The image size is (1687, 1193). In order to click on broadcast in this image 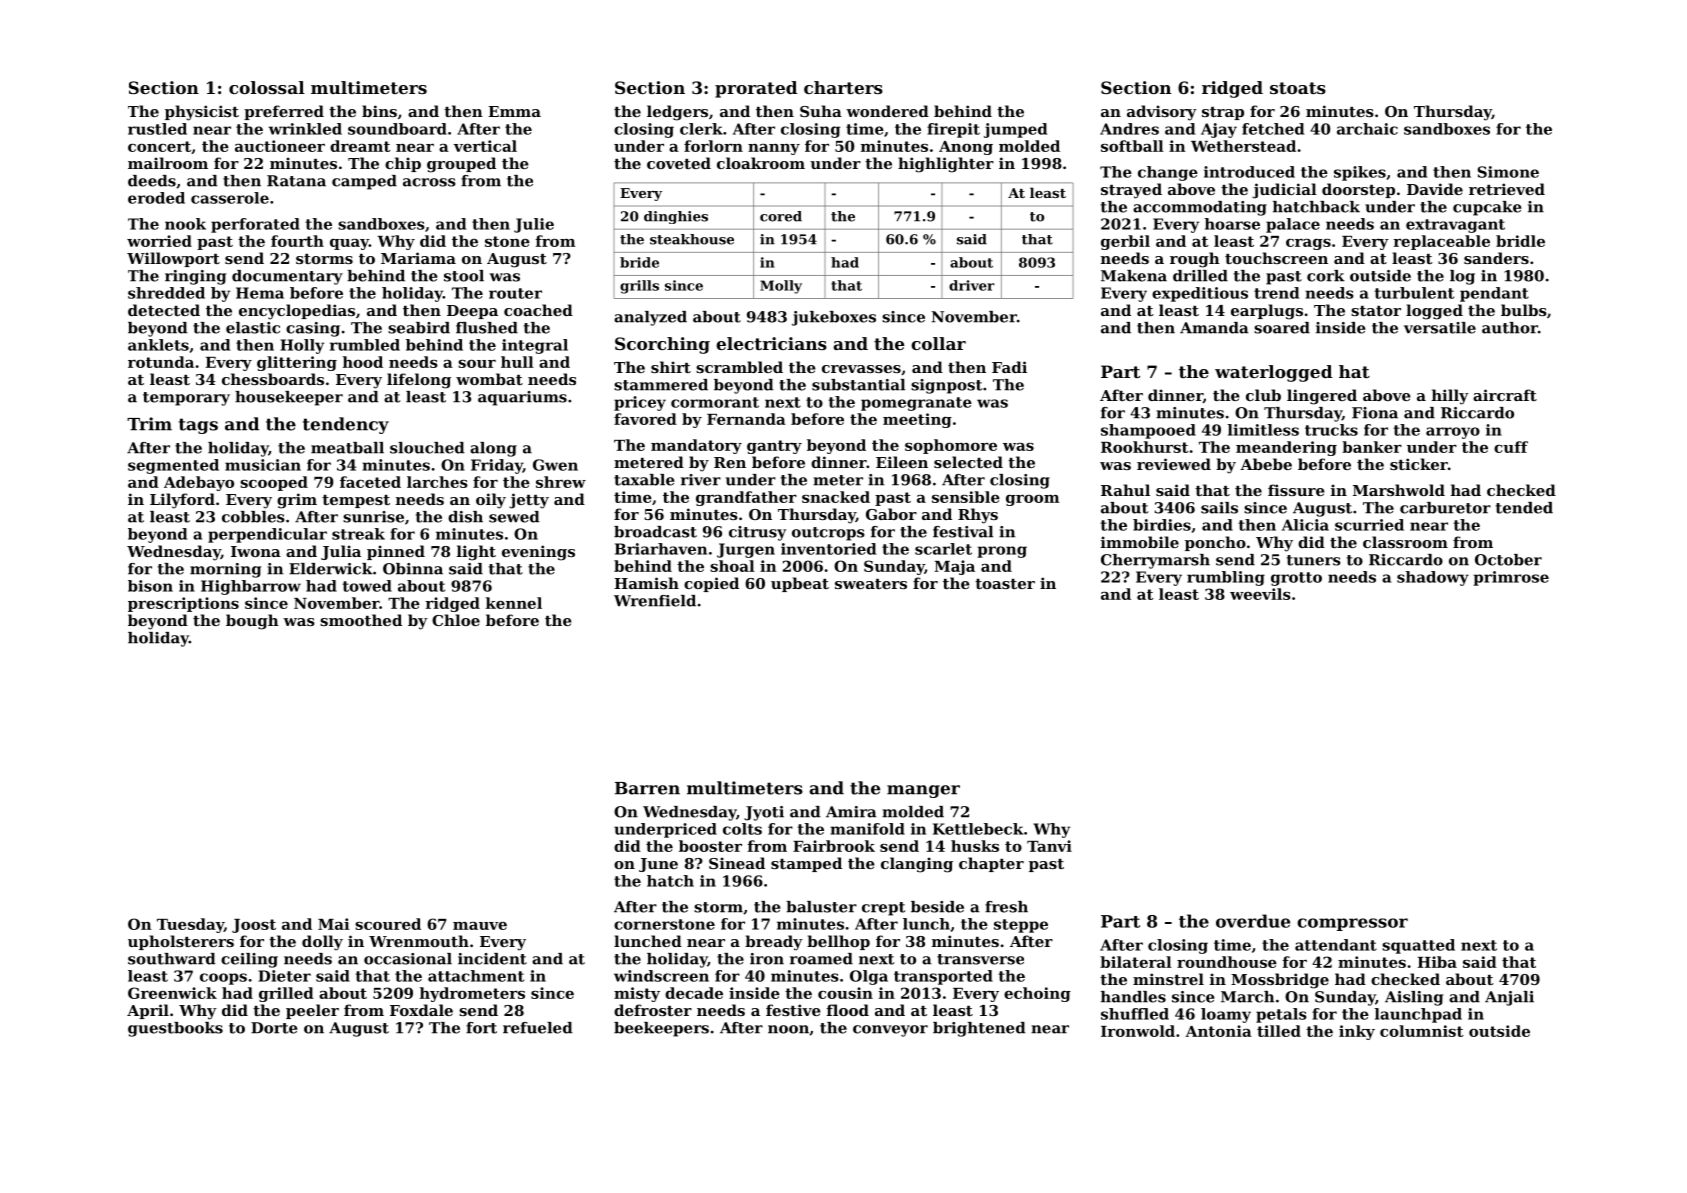, I will do `click(655, 532)`.
